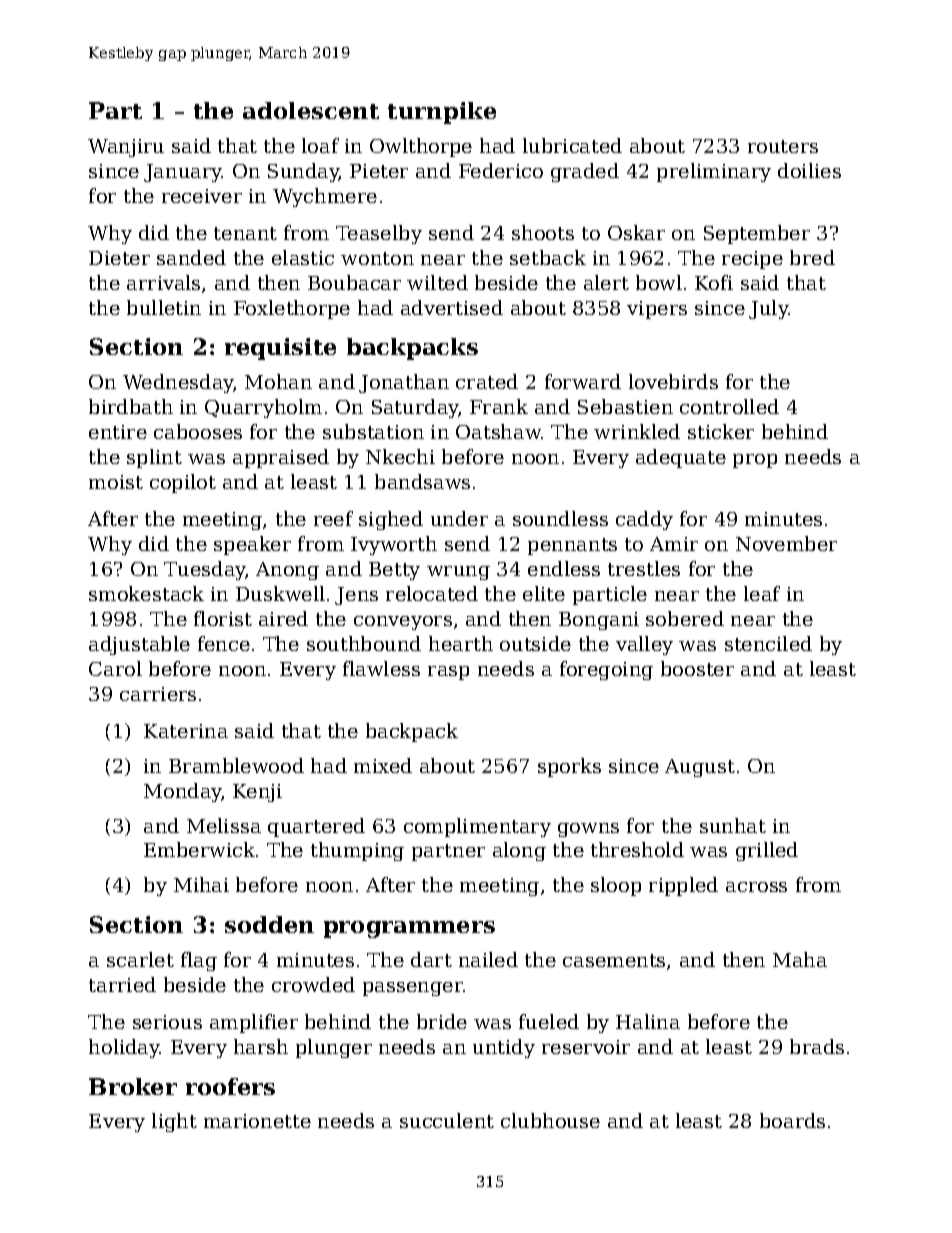  What do you see at coordinates (783, 146) in the screenshot?
I see `routers` at bounding box center [783, 146].
